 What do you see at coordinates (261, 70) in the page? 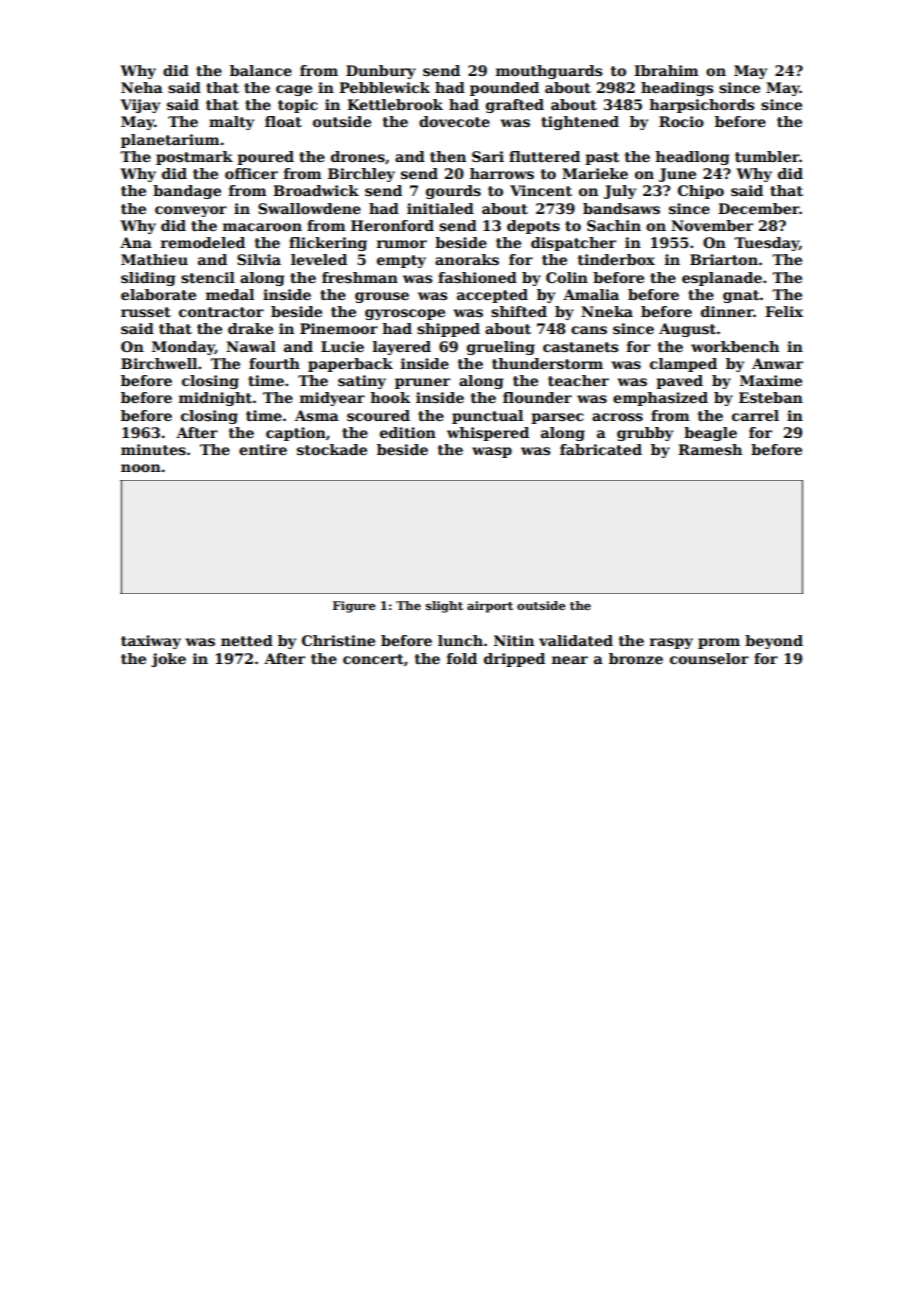
I see `balance` at bounding box center [261, 70].
